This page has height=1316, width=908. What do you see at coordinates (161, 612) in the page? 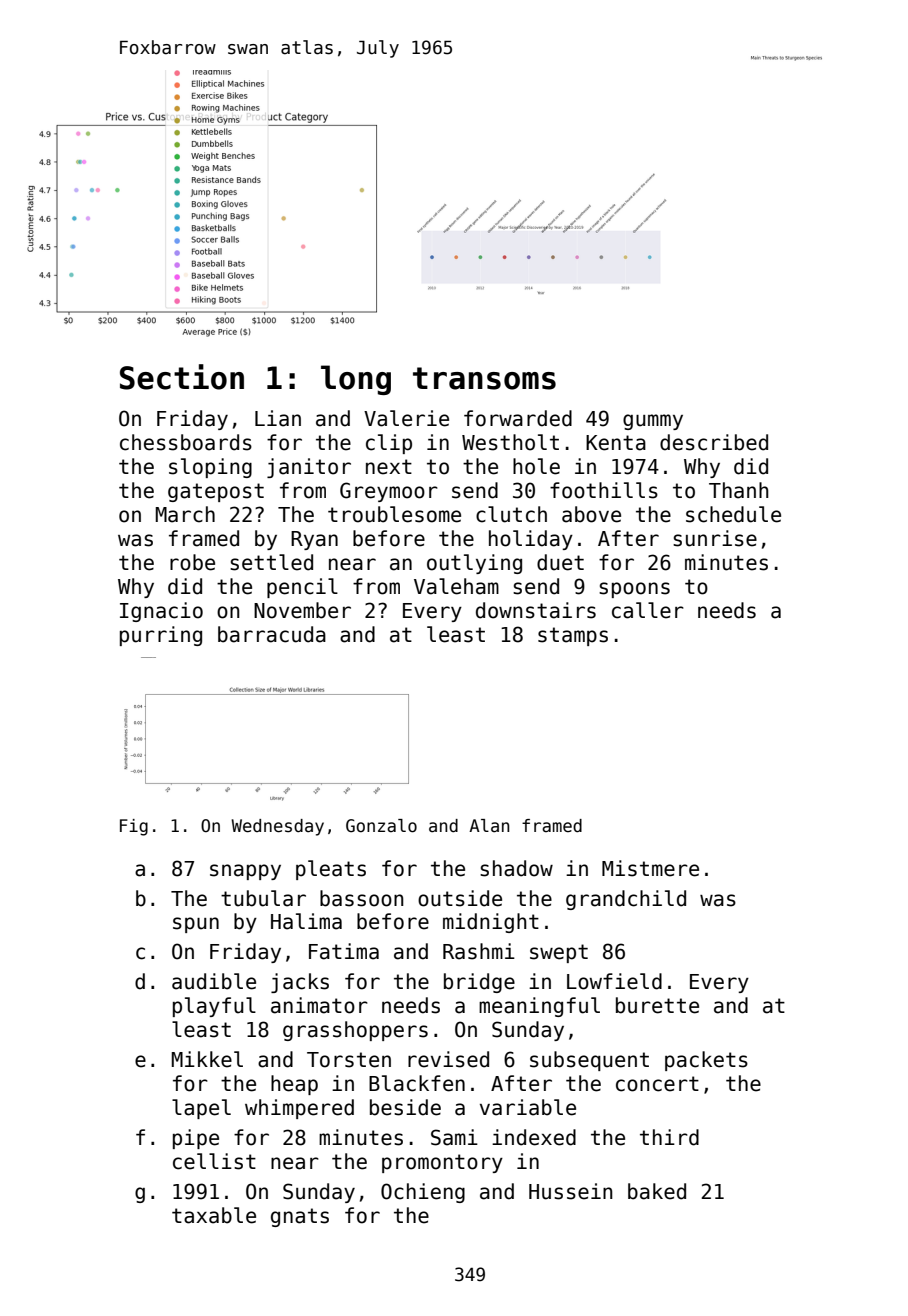
I see `Ignacio` at bounding box center [161, 612].
